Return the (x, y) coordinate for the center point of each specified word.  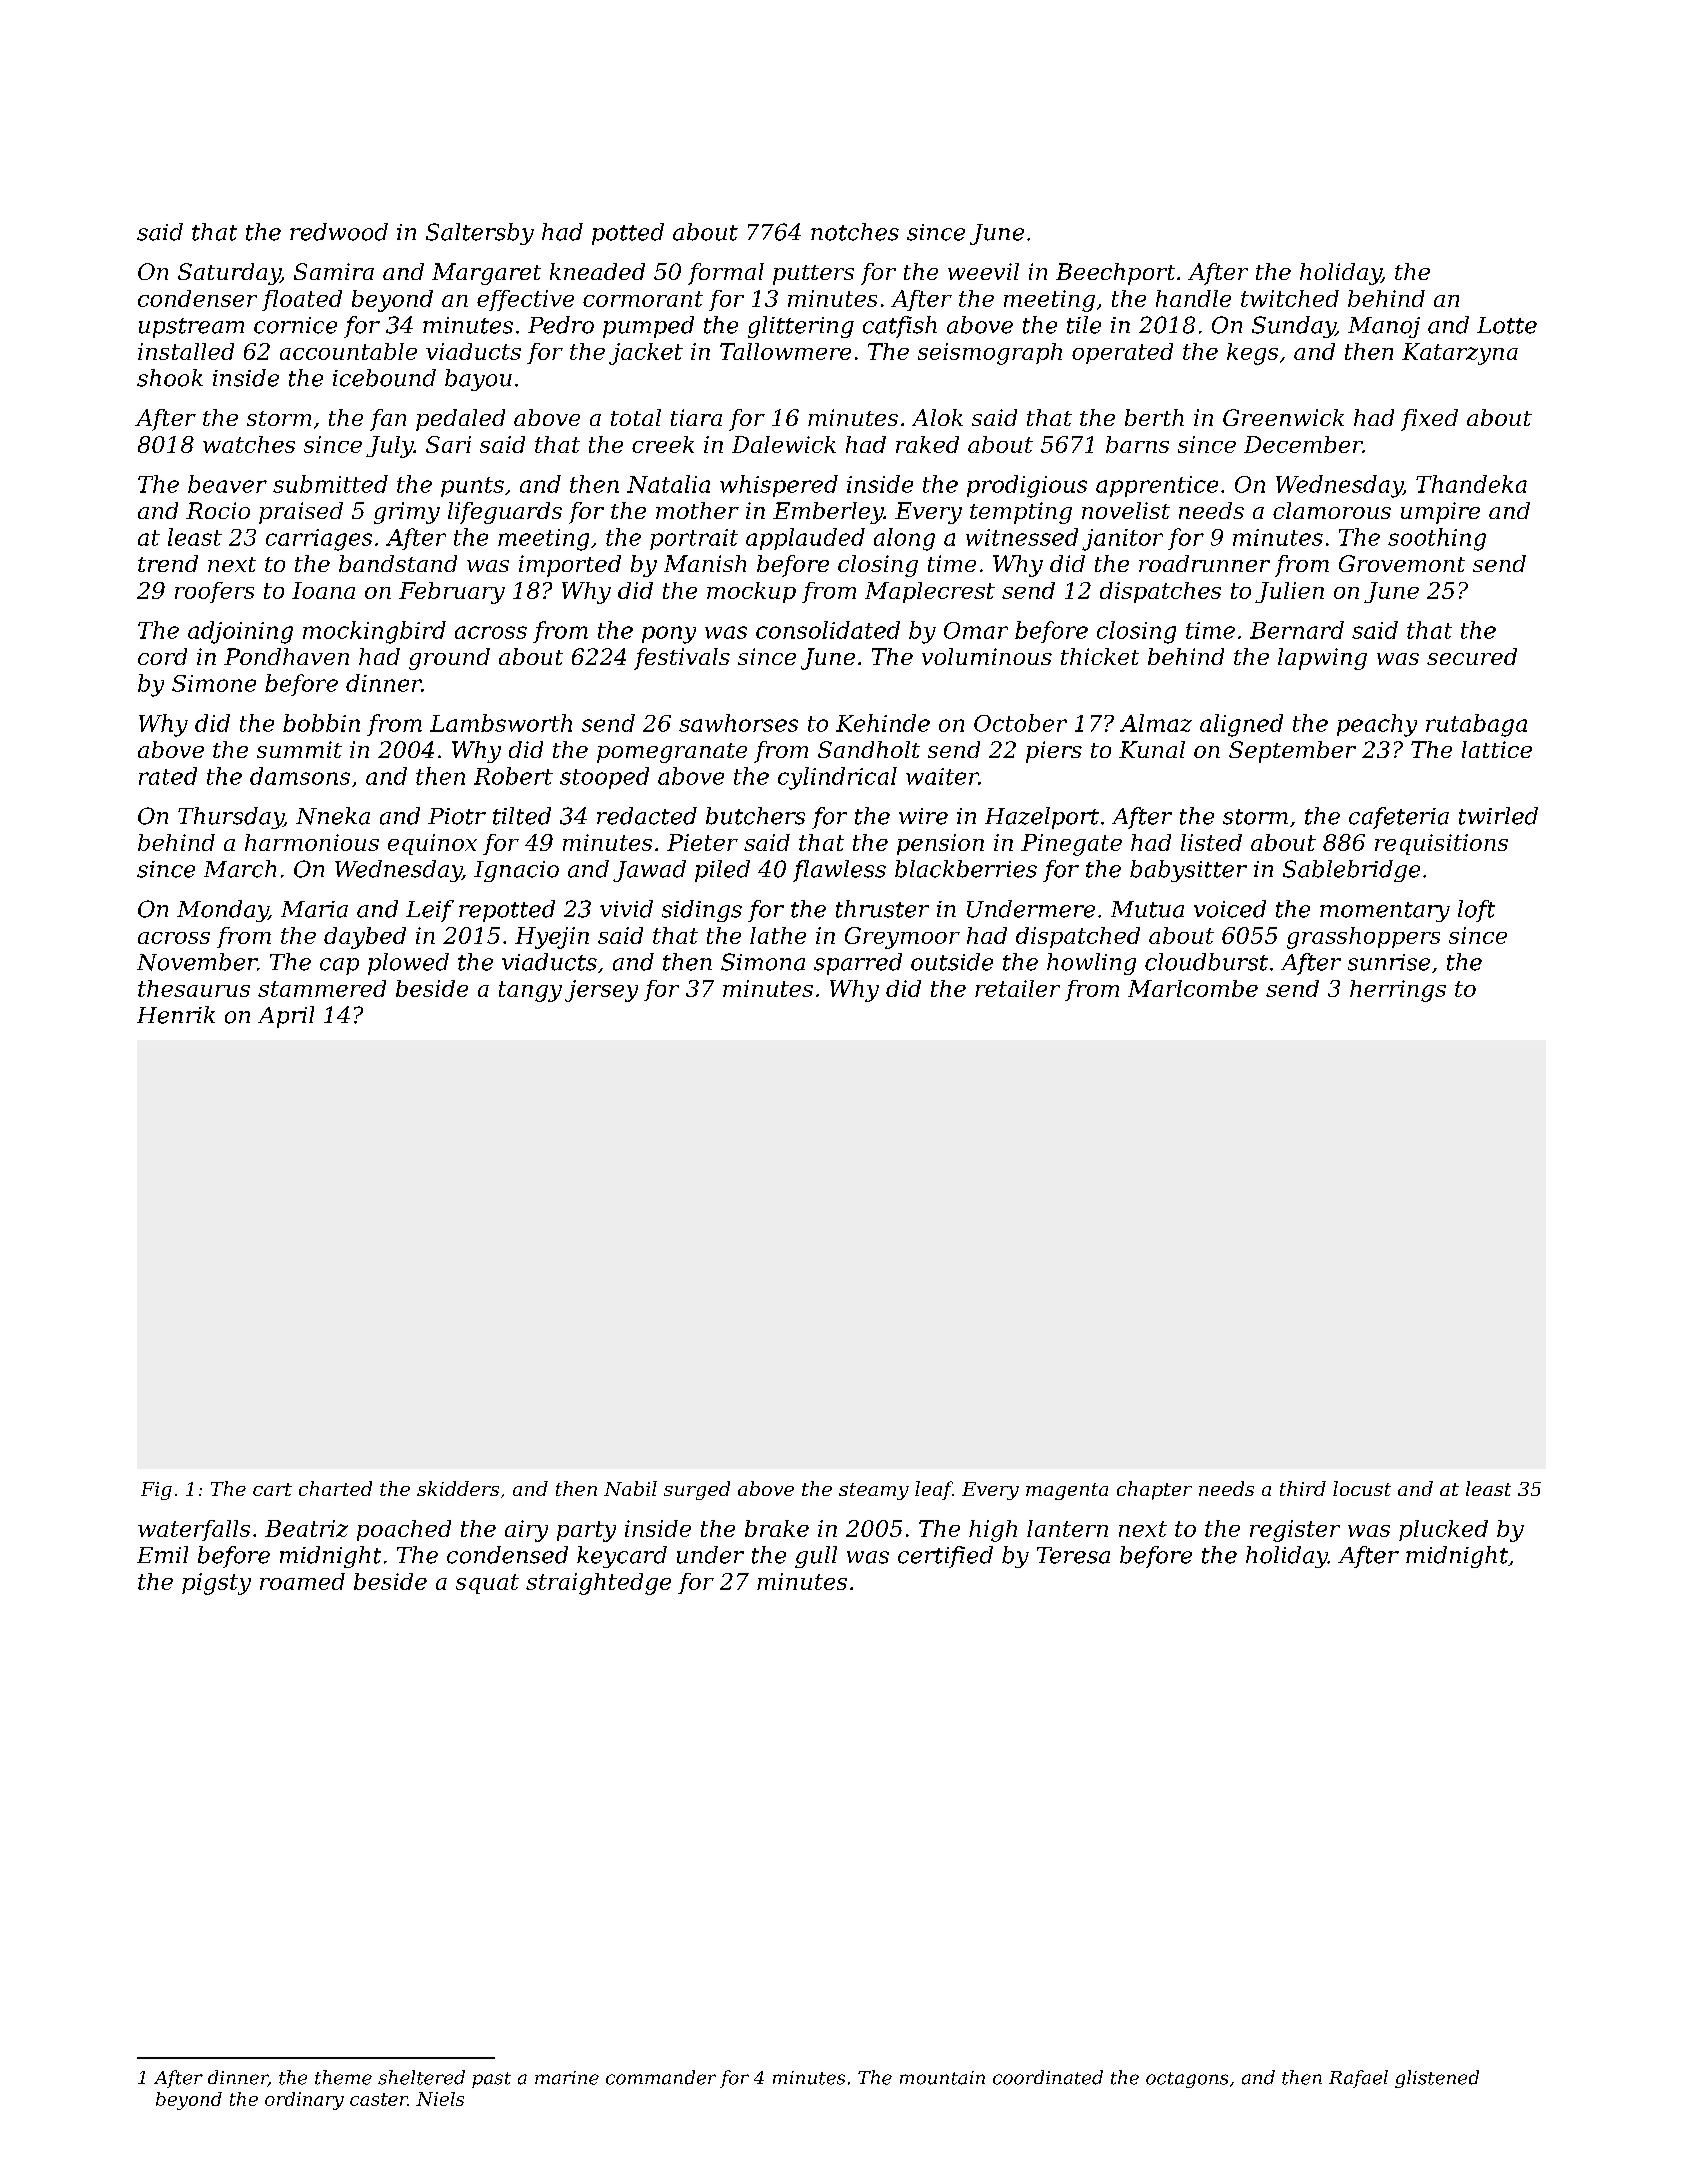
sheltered (421, 2077)
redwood (339, 232)
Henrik (176, 1015)
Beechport (1115, 274)
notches (855, 232)
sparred (858, 964)
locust (1362, 1488)
